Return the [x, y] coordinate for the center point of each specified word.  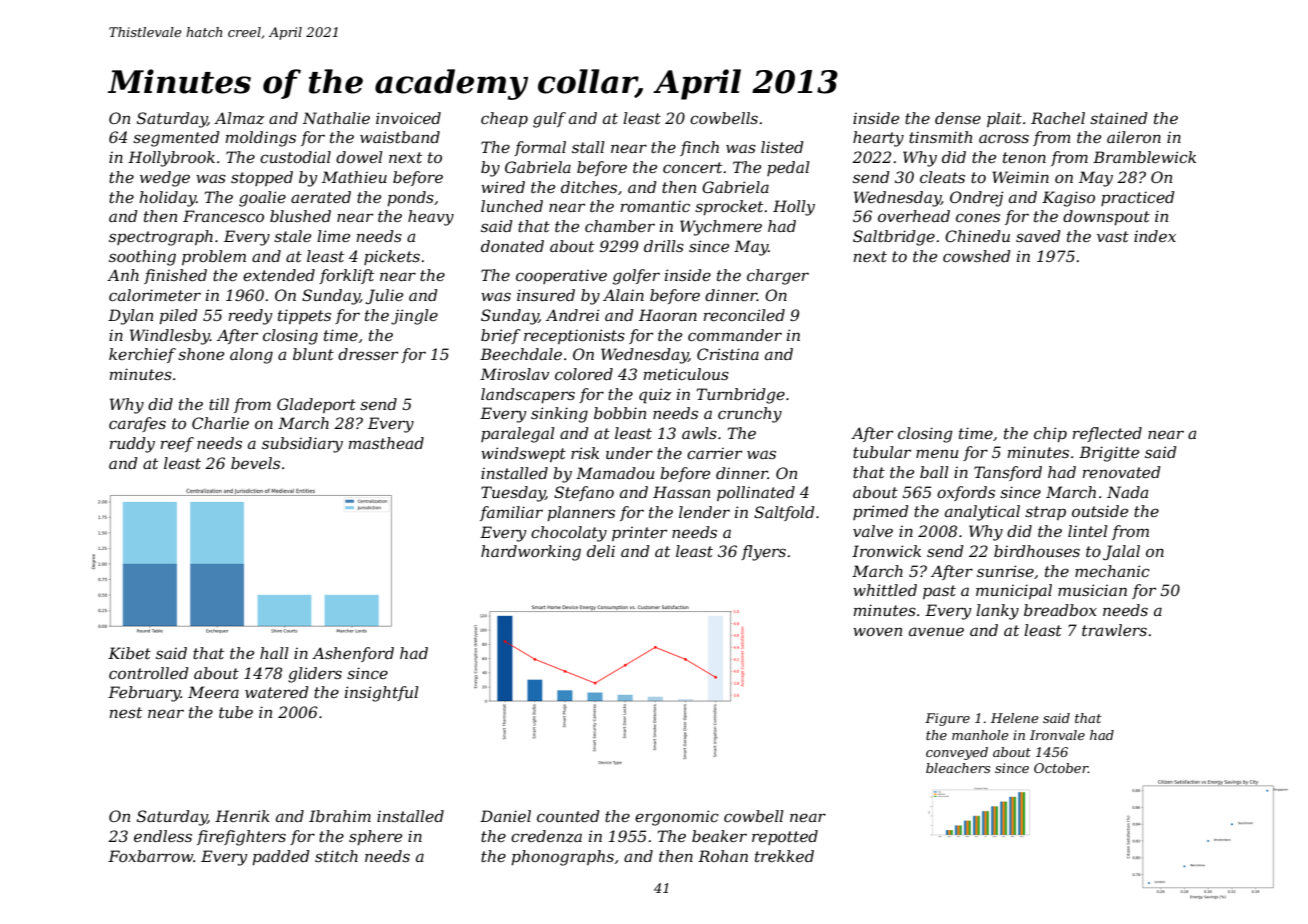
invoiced [408, 118]
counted [568, 816]
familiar [511, 513]
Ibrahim [340, 816]
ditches [589, 187]
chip [1050, 434]
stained [1119, 118]
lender [704, 512]
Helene [1015, 718]
